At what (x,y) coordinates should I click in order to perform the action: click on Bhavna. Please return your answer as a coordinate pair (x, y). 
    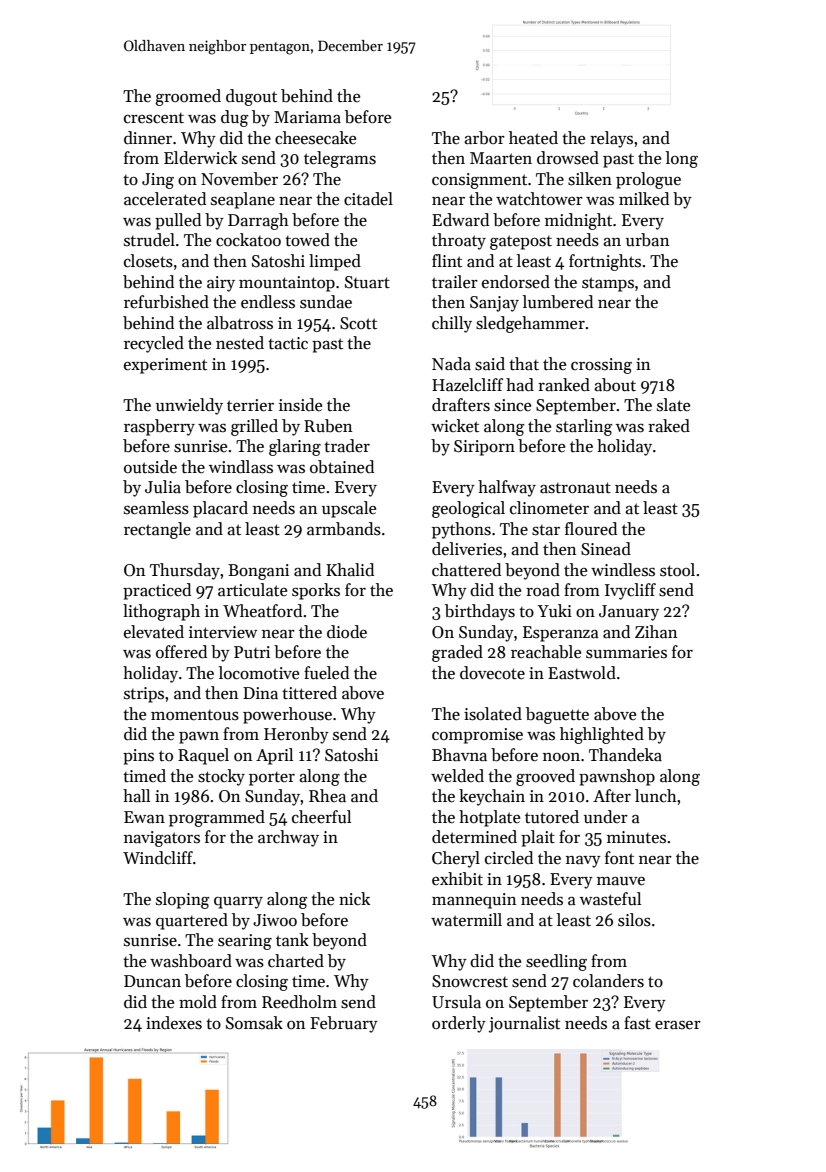
    Looking at the image, I should click on (459, 755).
